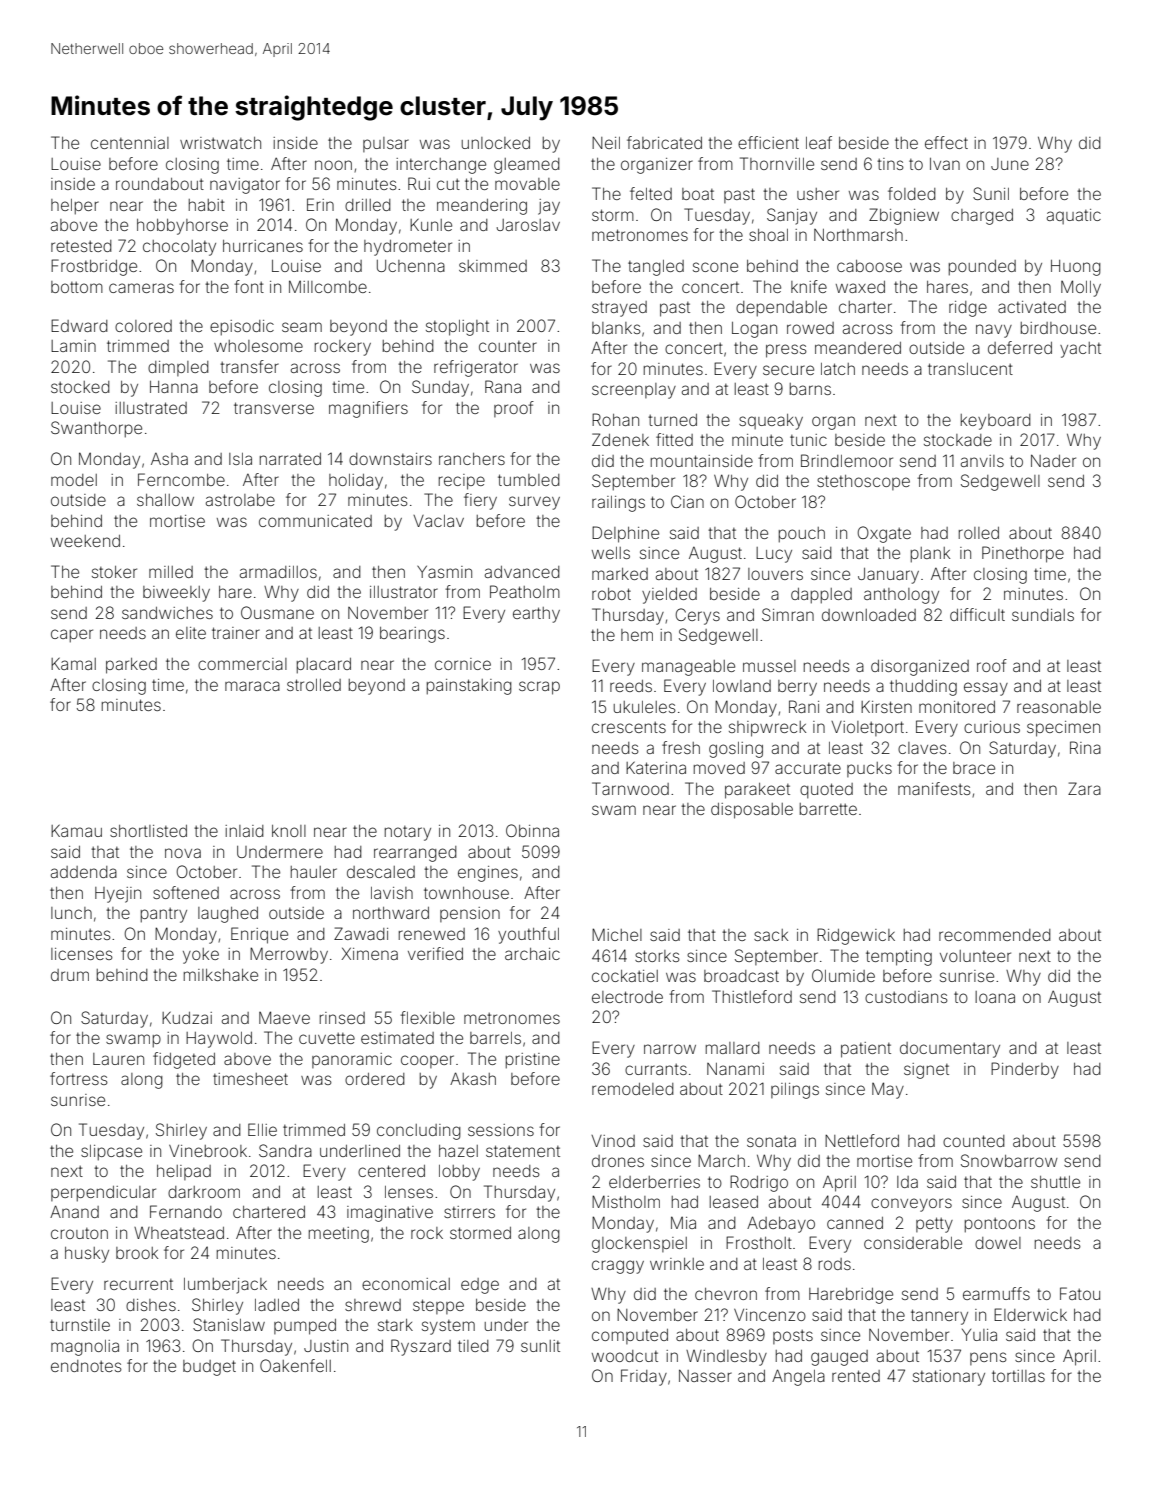 Image resolution: width=1152 pixels, height=1491 pixels. Describe the element at coordinates (532, 954) in the screenshot. I see `archaic` at that location.
